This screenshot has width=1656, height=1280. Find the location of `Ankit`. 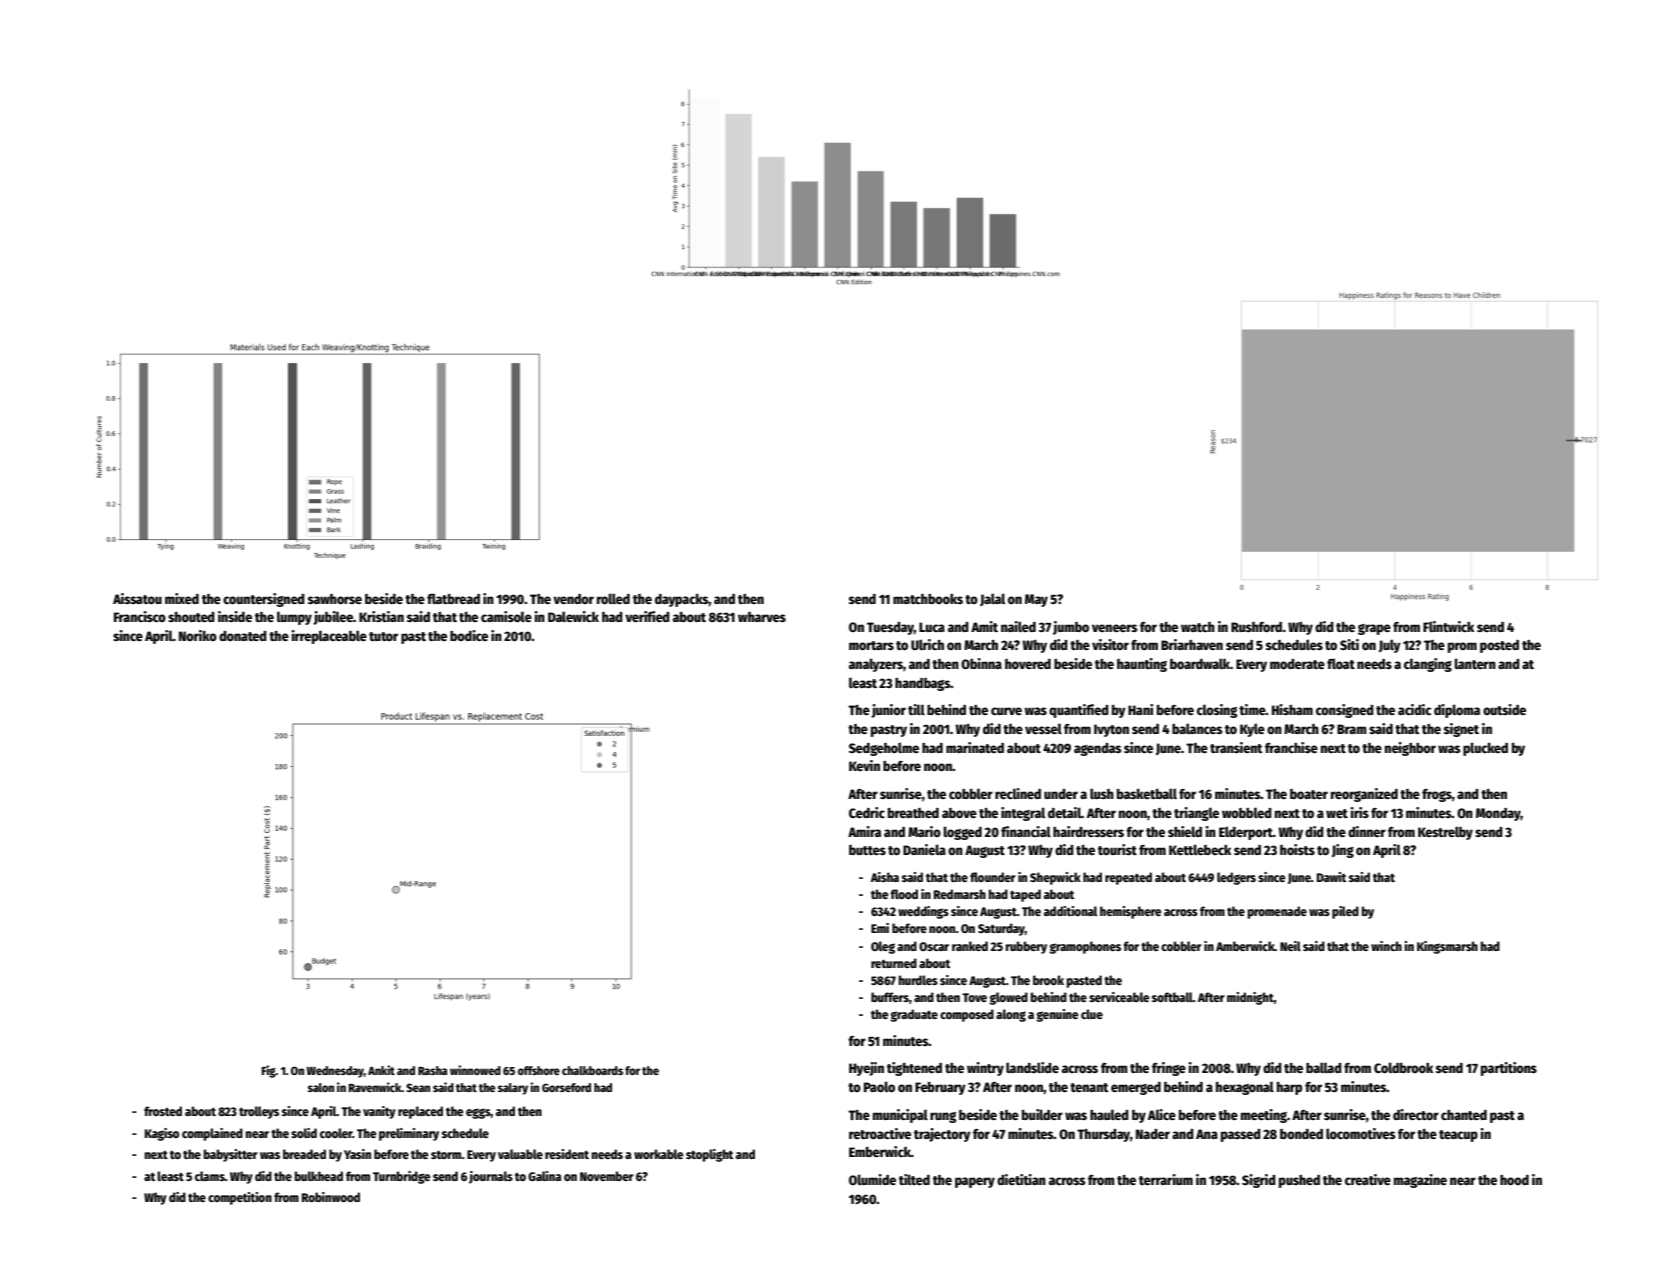

Ankit is located at coordinates (381, 1070).
